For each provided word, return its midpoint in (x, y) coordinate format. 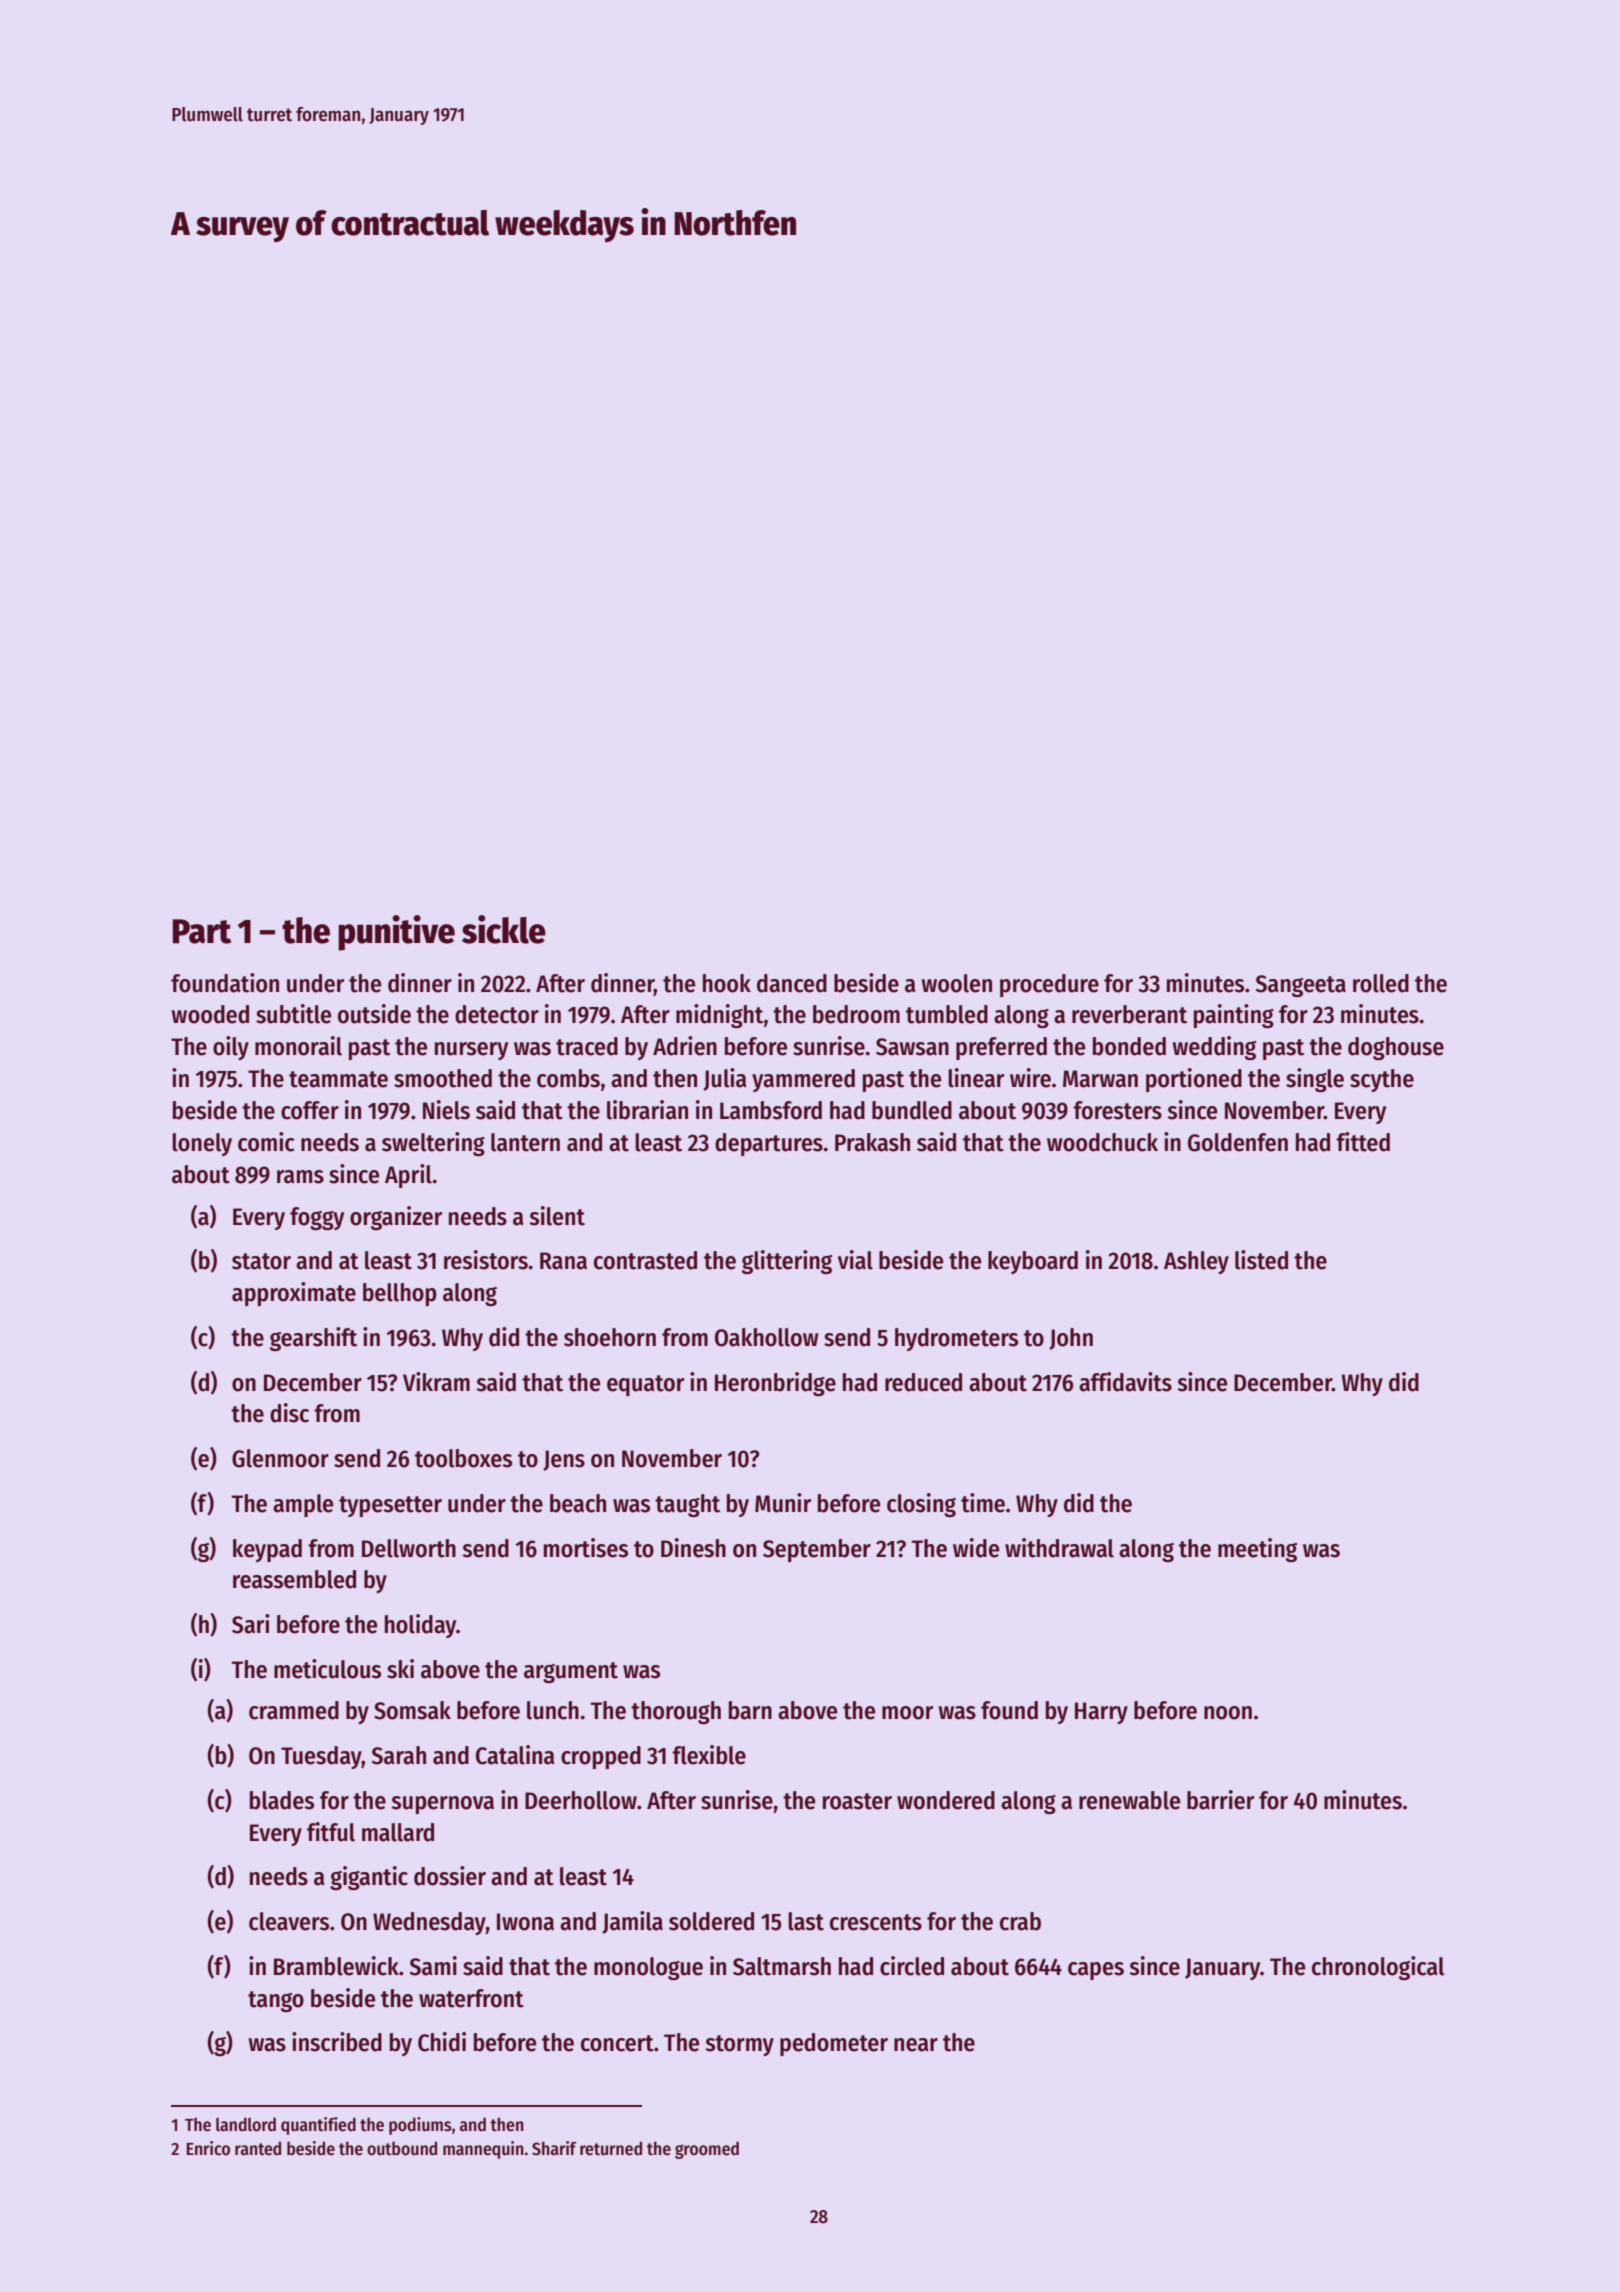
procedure (1049, 985)
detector (497, 1014)
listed (1261, 1260)
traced (587, 1046)
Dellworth (409, 1548)
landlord (246, 2124)
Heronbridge (775, 1384)
